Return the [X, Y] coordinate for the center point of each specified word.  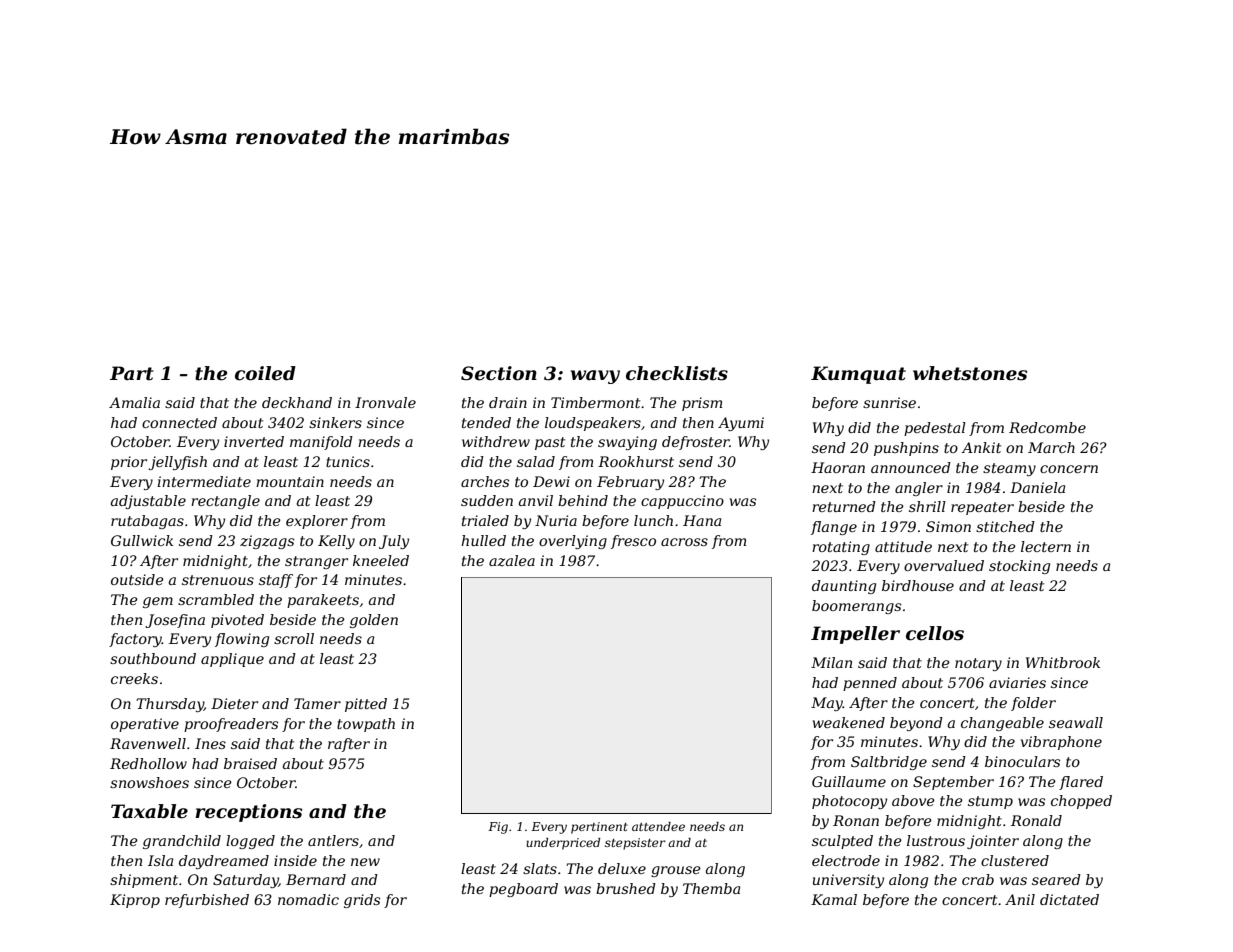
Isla [160, 860]
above [913, 800]
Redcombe [1047, 427]
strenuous [218, 580]
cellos [935, 633]
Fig [498, 828]
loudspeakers [593, 424]
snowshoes [149, 782]
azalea [512, 561]
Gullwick [142, 540]
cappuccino [682, 502]
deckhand [297, 402]
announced [911, 467]
